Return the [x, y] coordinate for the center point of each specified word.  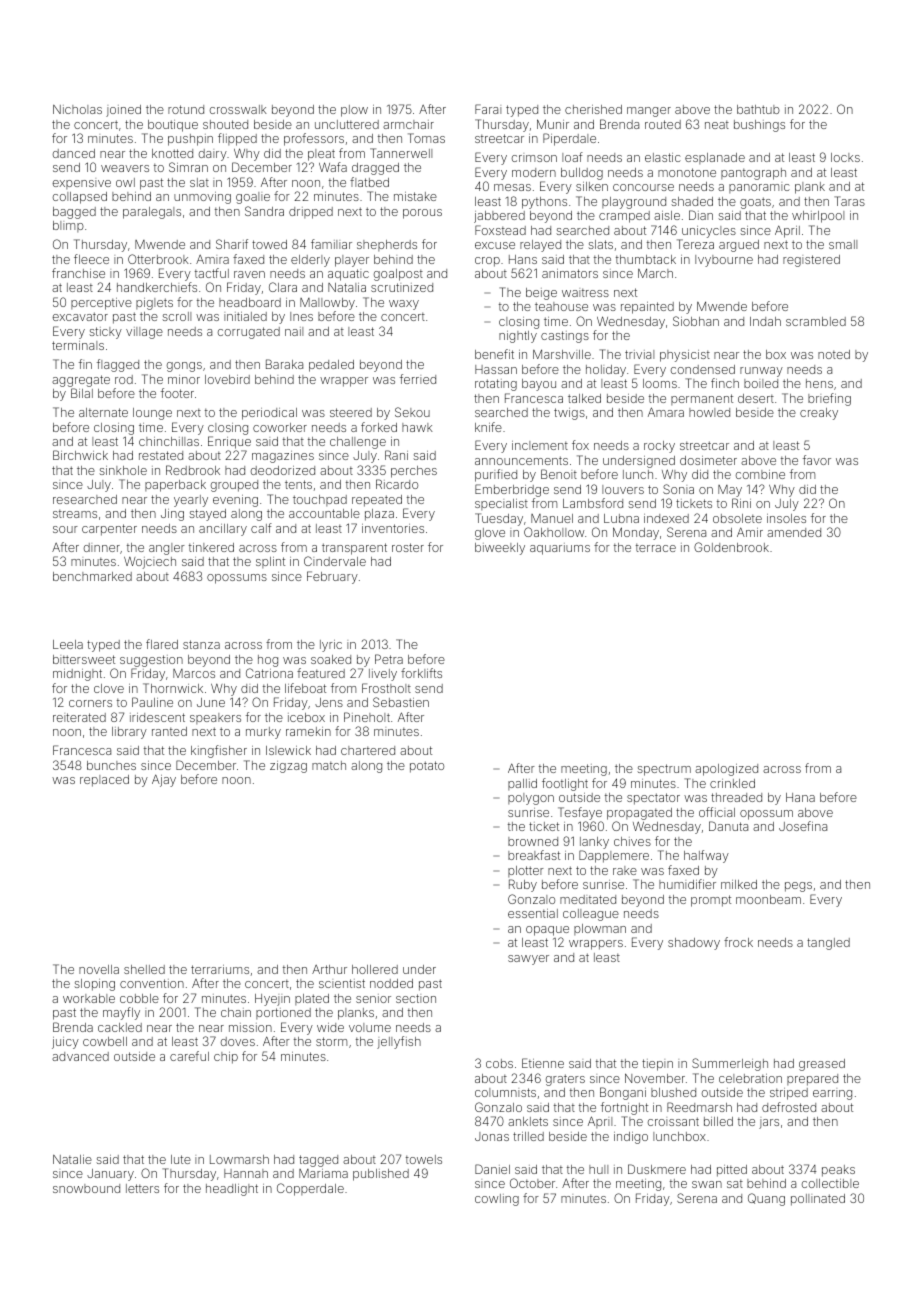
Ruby [523, 885]
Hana [800, 797]
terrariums [220, 969]
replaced [104, 781]
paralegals [152, 213]
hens [819, 383]
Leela [68, 644]
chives [632, 841]
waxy [404, 305]
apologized [726, 770]
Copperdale [310, 1189]
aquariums [560, 549]
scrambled [816, 321]
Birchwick [80, 455]
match [329, 765]
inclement [540, 445]
